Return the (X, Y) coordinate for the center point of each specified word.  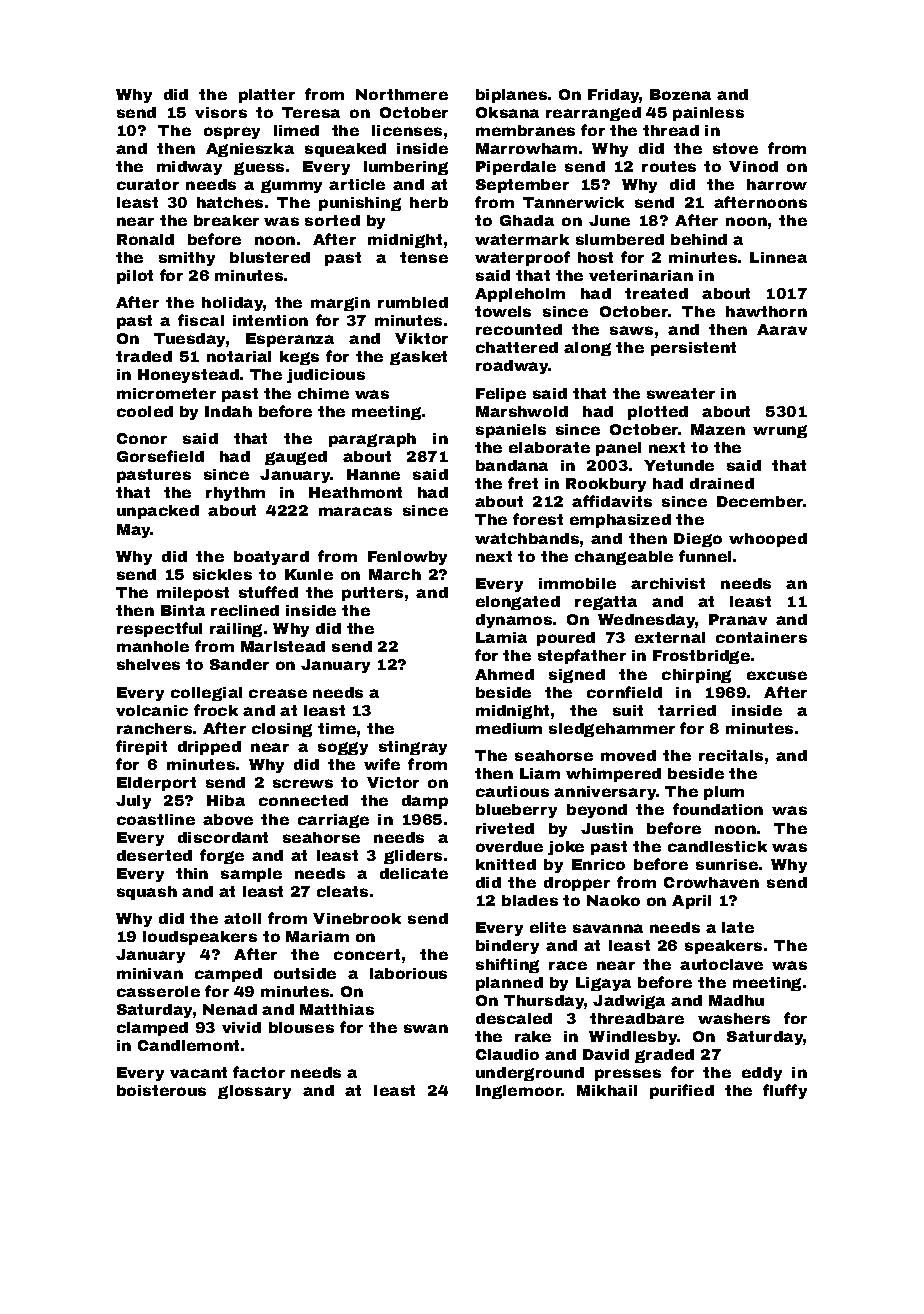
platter (267, 96)
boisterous (161, 1090)
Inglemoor (519, 1092)
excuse (777, 675)
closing (282, 730)
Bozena (680, 94)
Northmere (402, 94)
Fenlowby (407, 558)
